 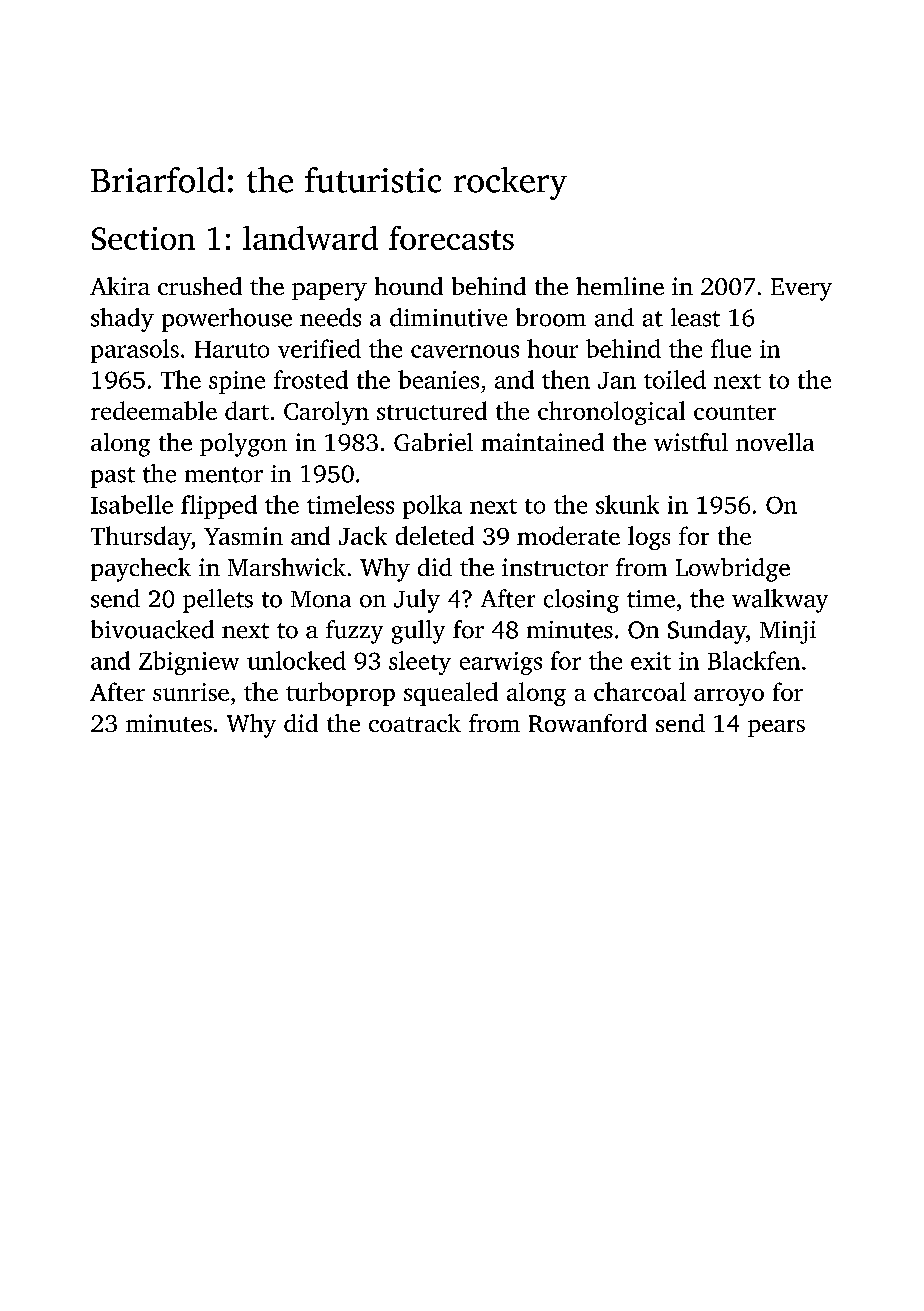 I want to click on landward, so click(x=310, y=238).
